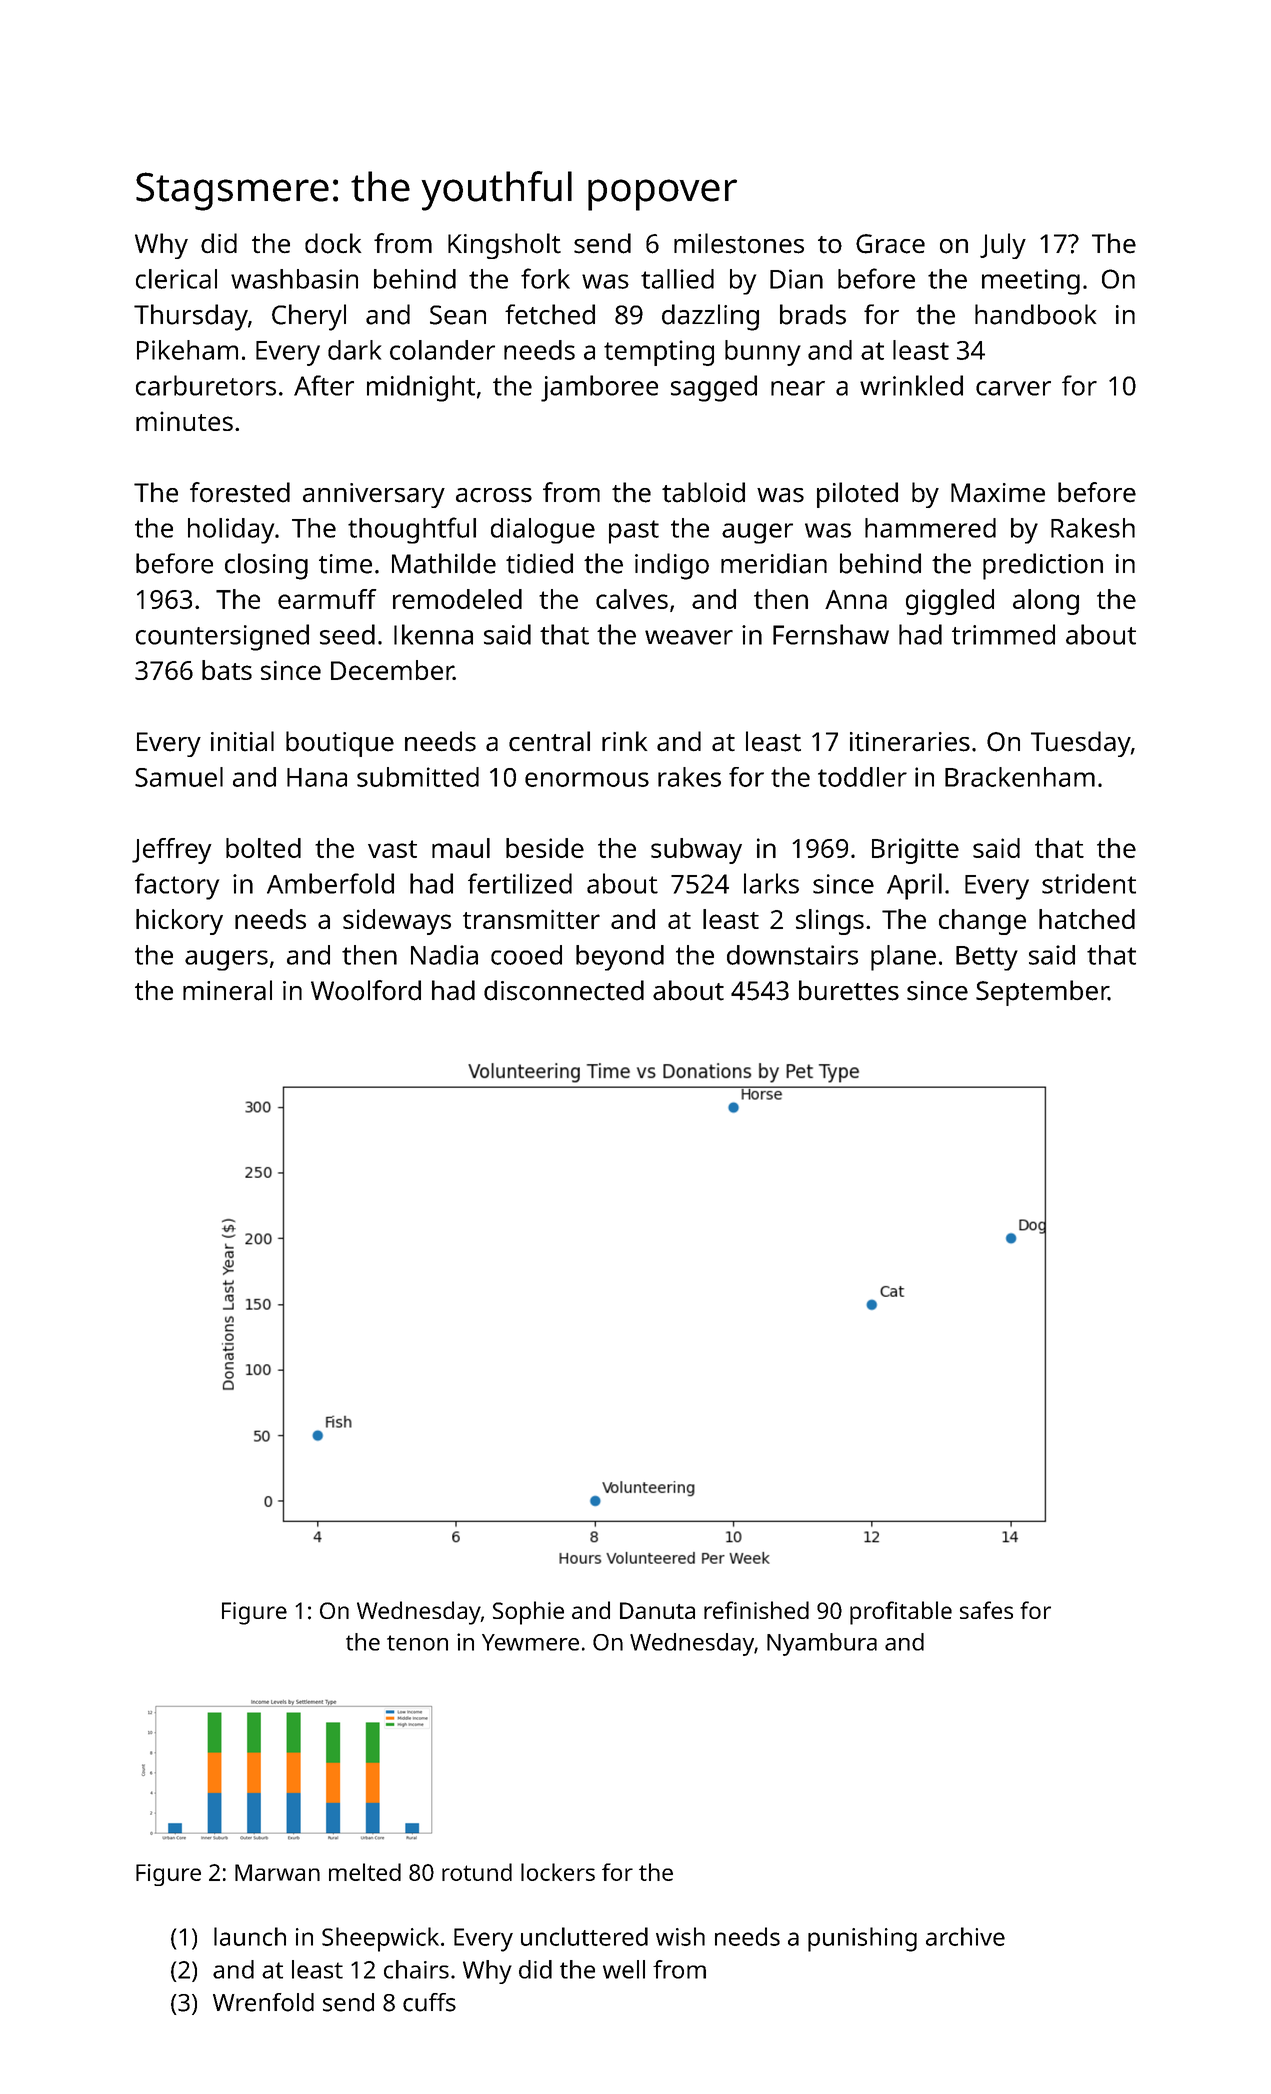 This screenshot has width=1271, height=2094. What do you see at coordinates (263, 2002) in the screenshot?
I see `Wrenfold` at bounding box center [263, 2002].
